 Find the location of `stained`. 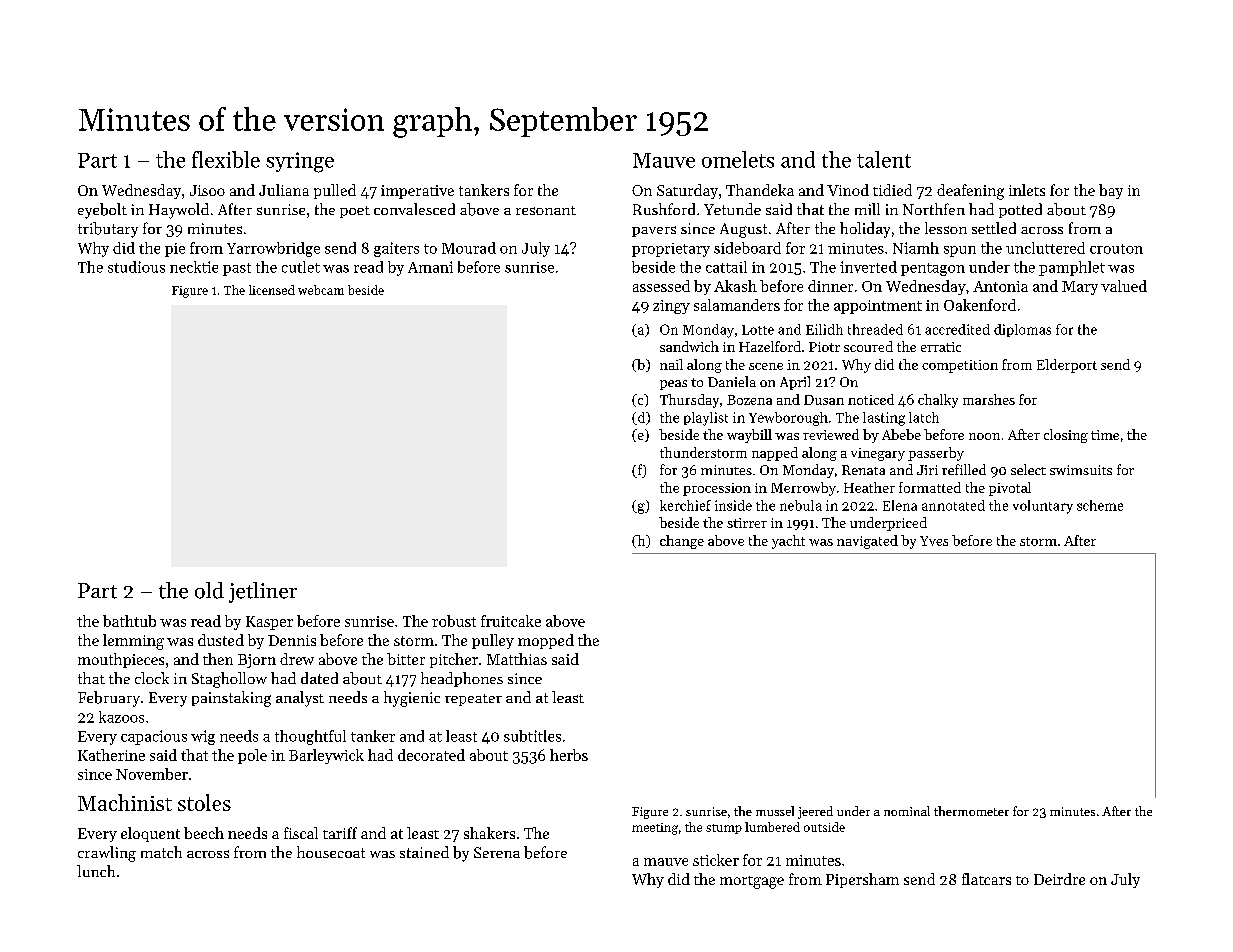

stained is located at coordinates (424, 852).
